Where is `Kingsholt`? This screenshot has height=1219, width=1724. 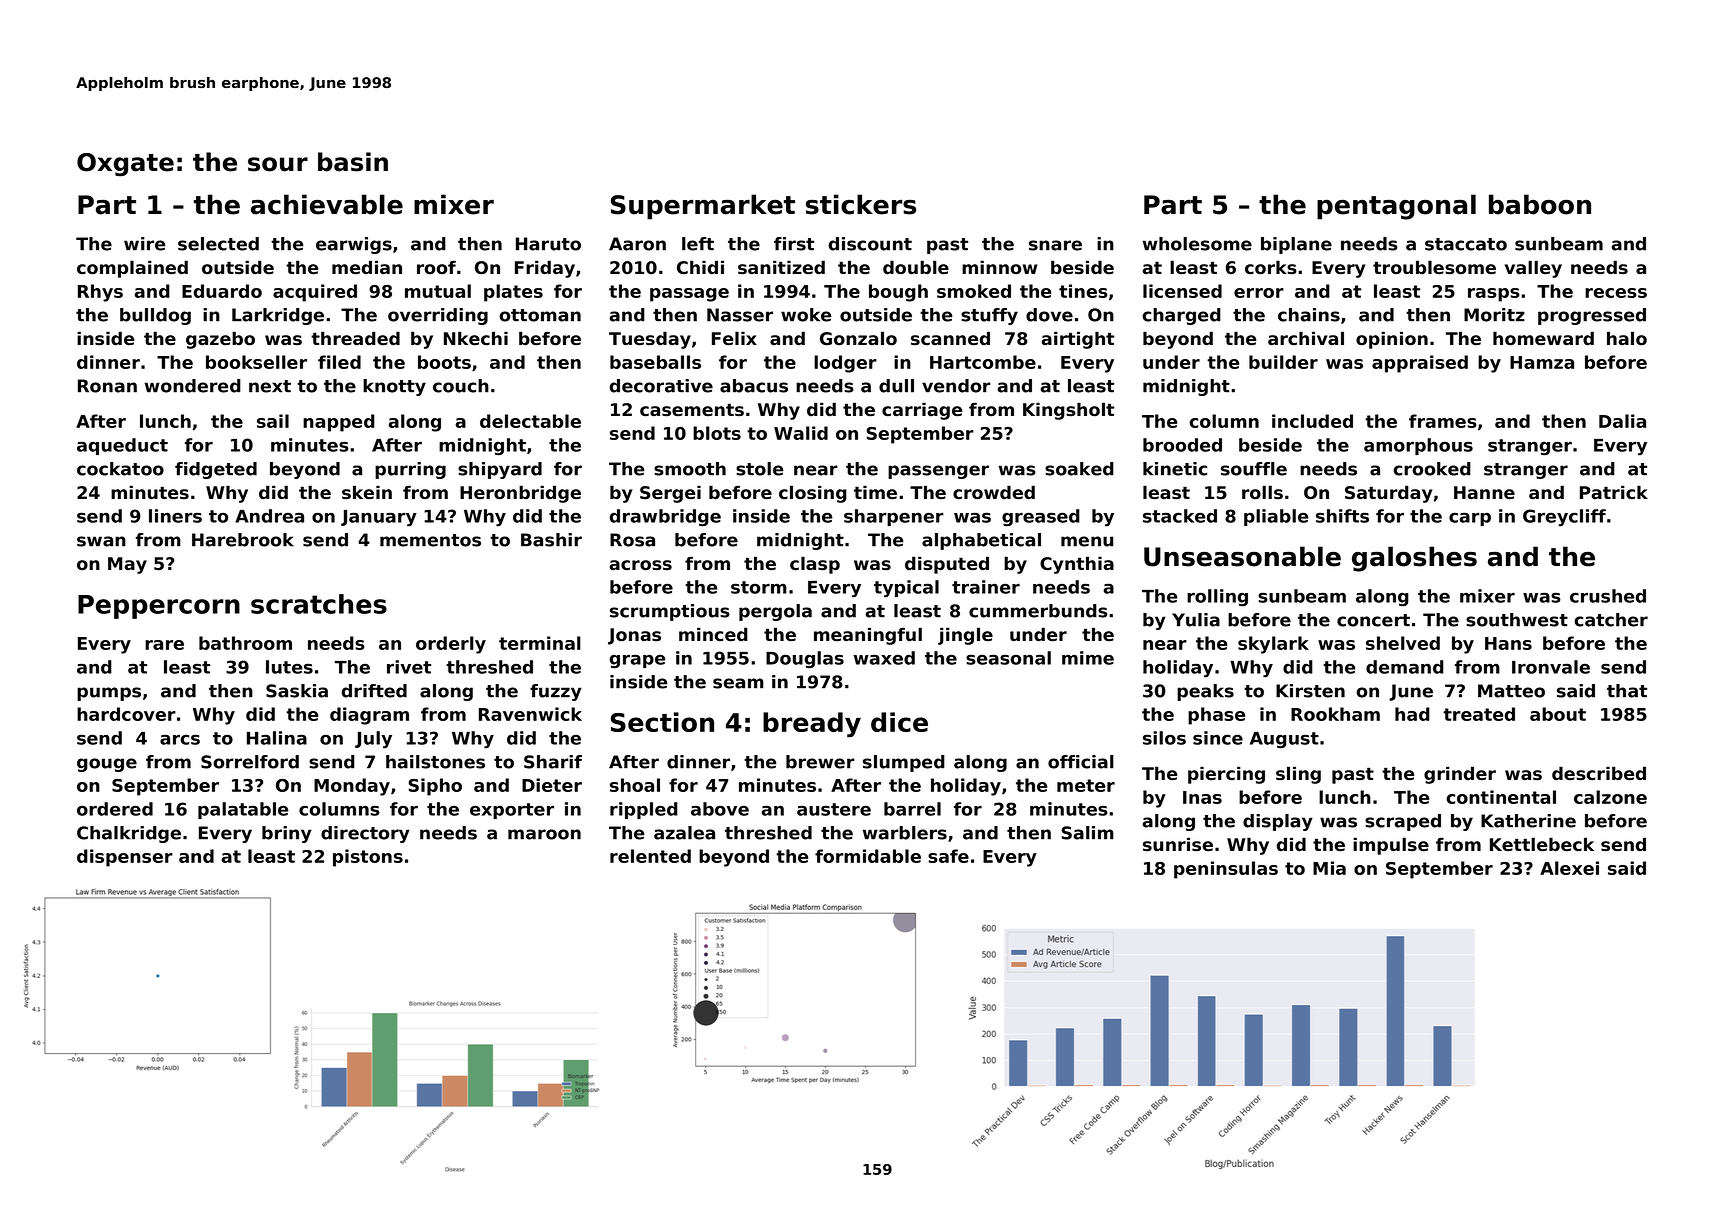
Kingsholt is located at coordinates (1068, 411).
